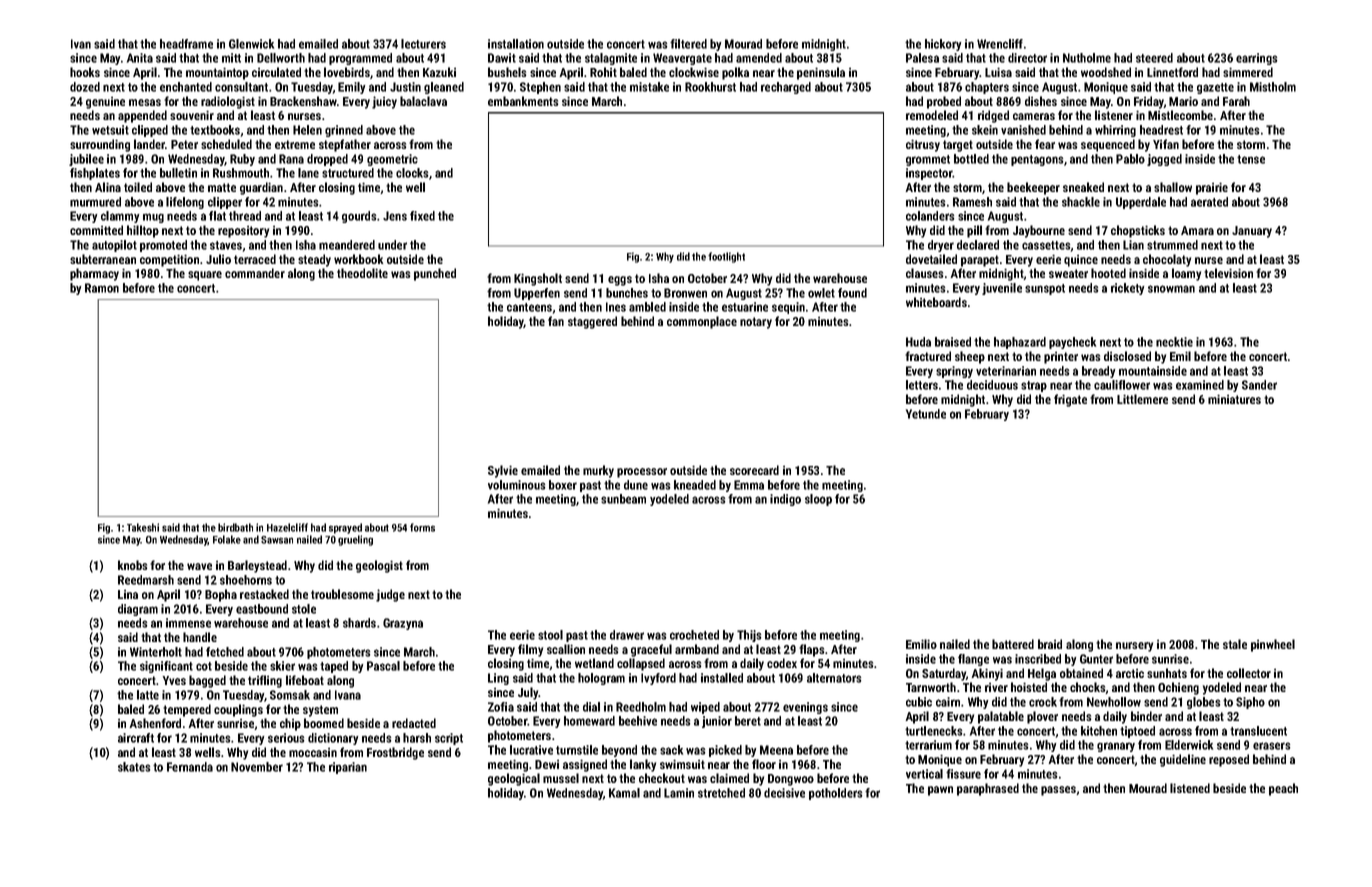 Image resolution: width=1372 pixels, height=887 pixels. Describe the element at coordinates (1000, 44) in the document. I see `Wrencliff` at that location.
